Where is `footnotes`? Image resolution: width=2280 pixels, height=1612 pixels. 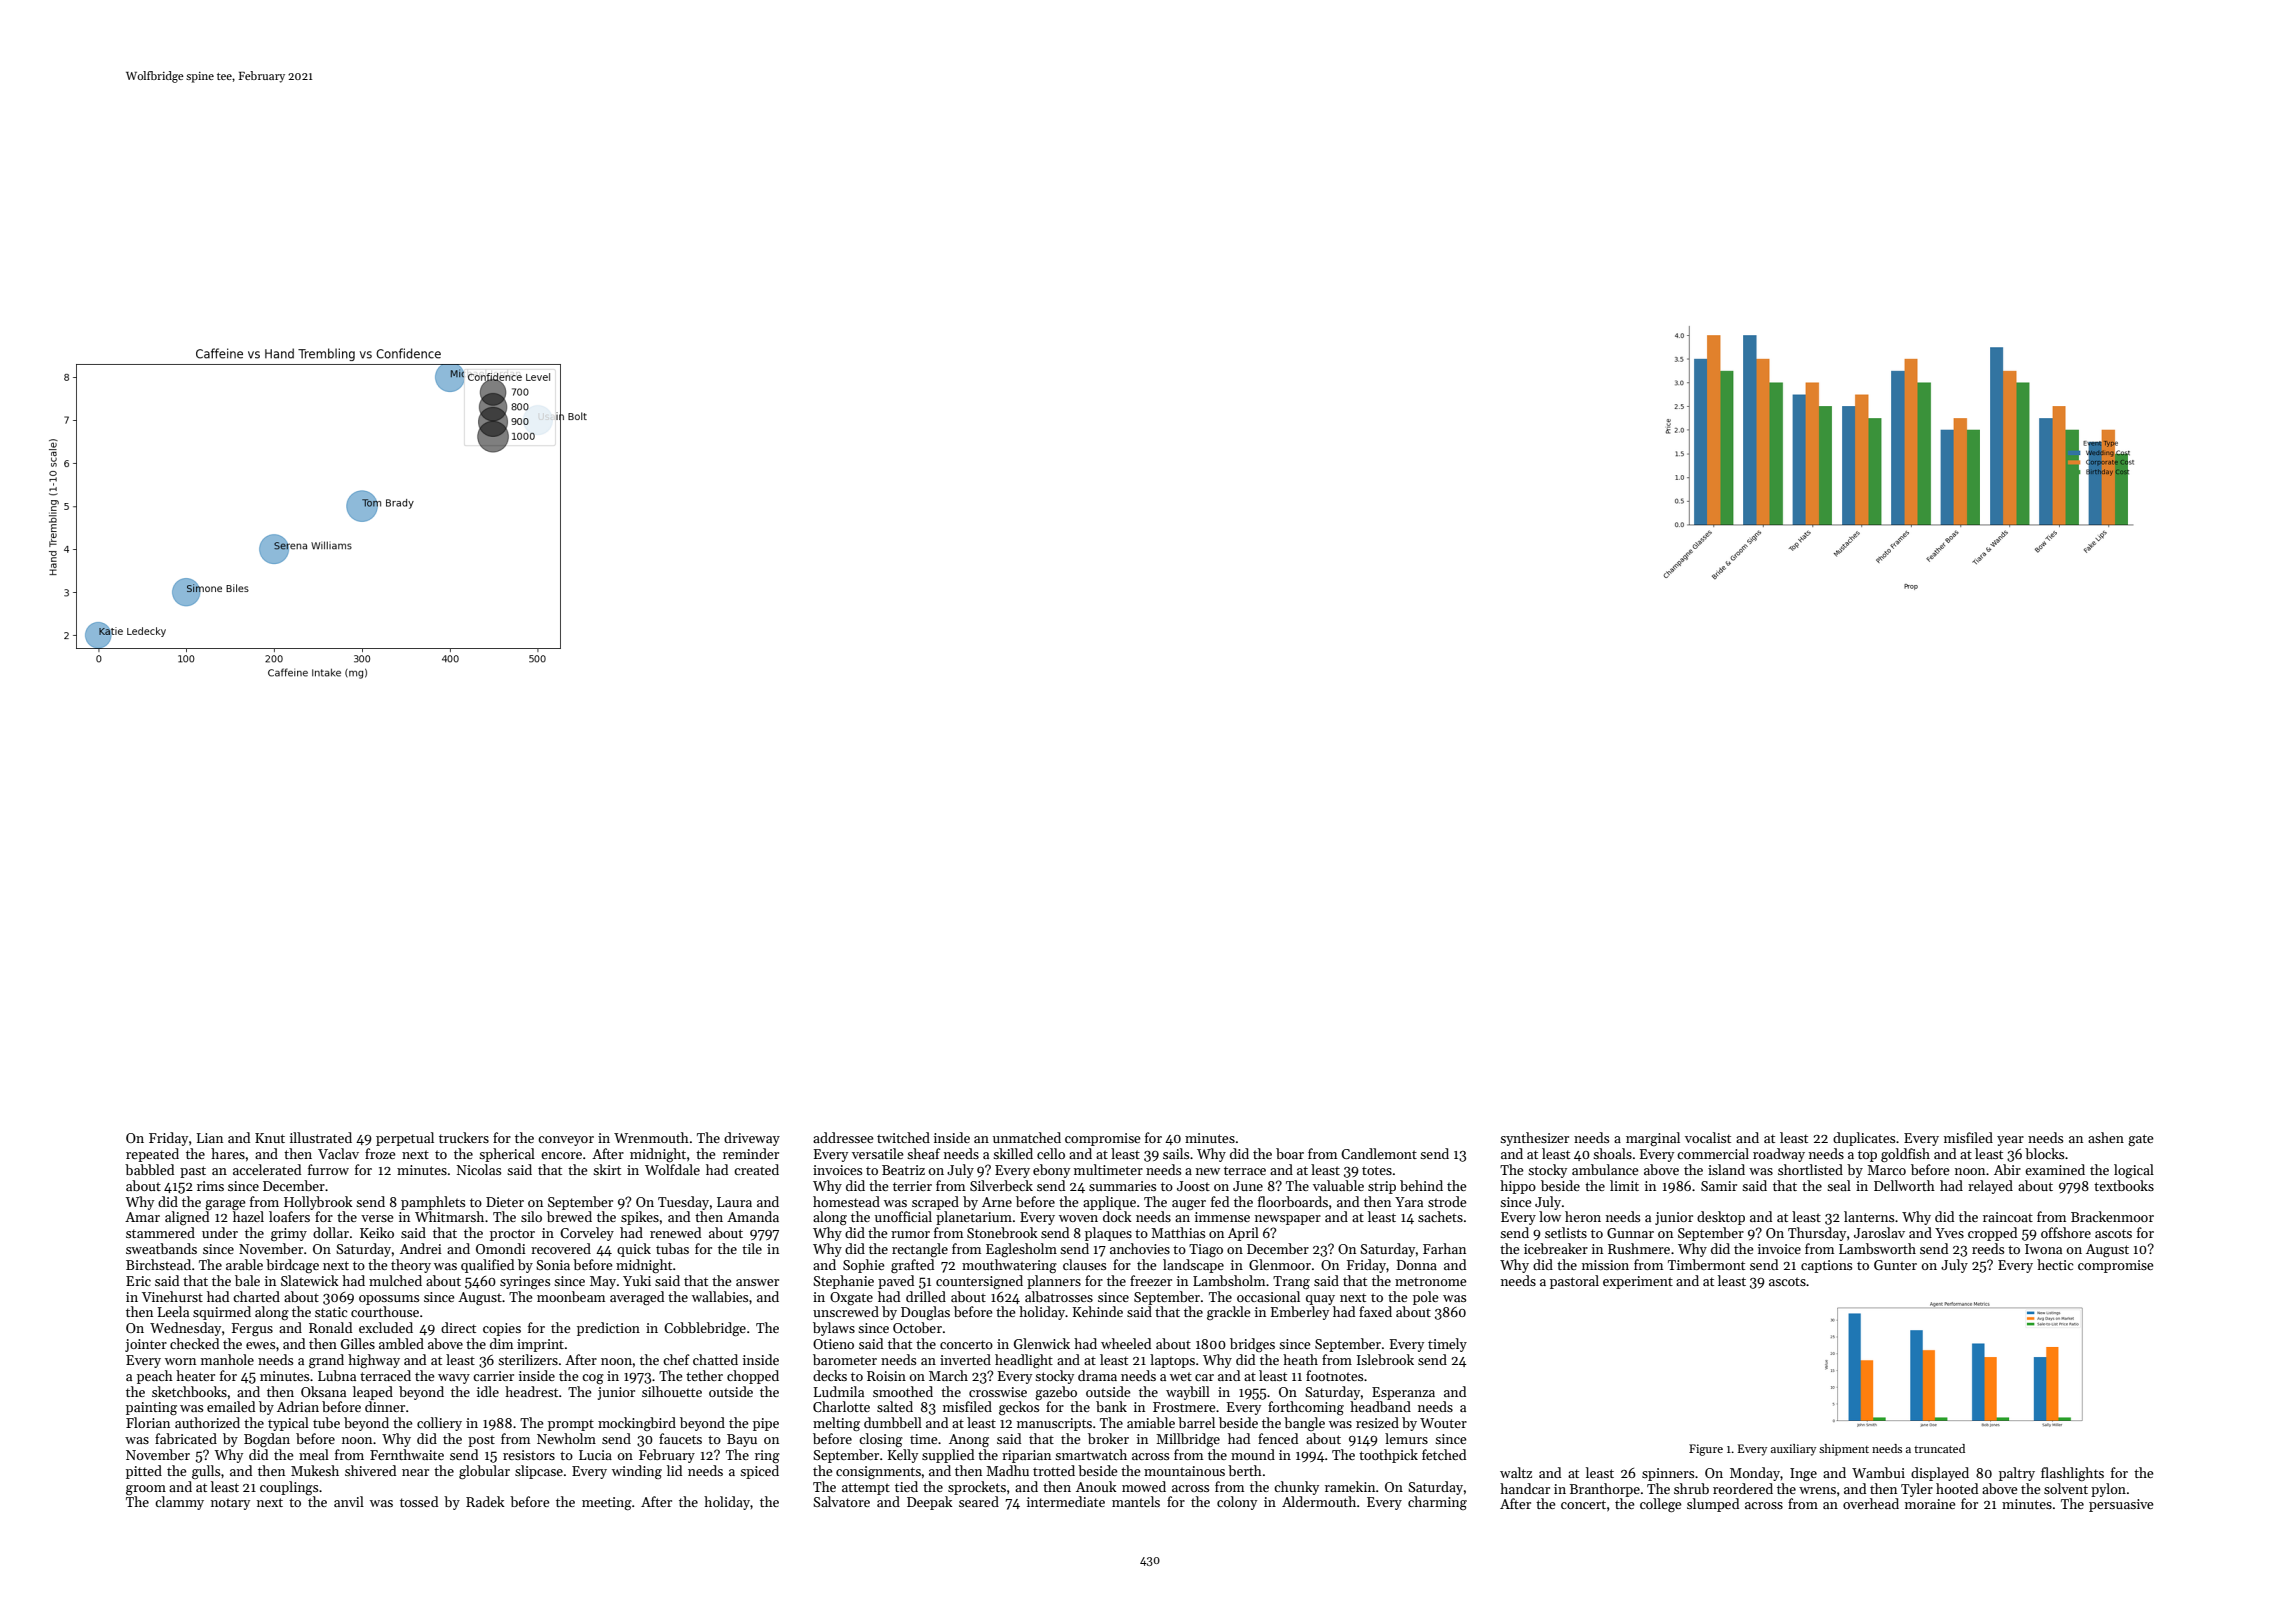 footnotes is located at coordinates (1334, 1375).
